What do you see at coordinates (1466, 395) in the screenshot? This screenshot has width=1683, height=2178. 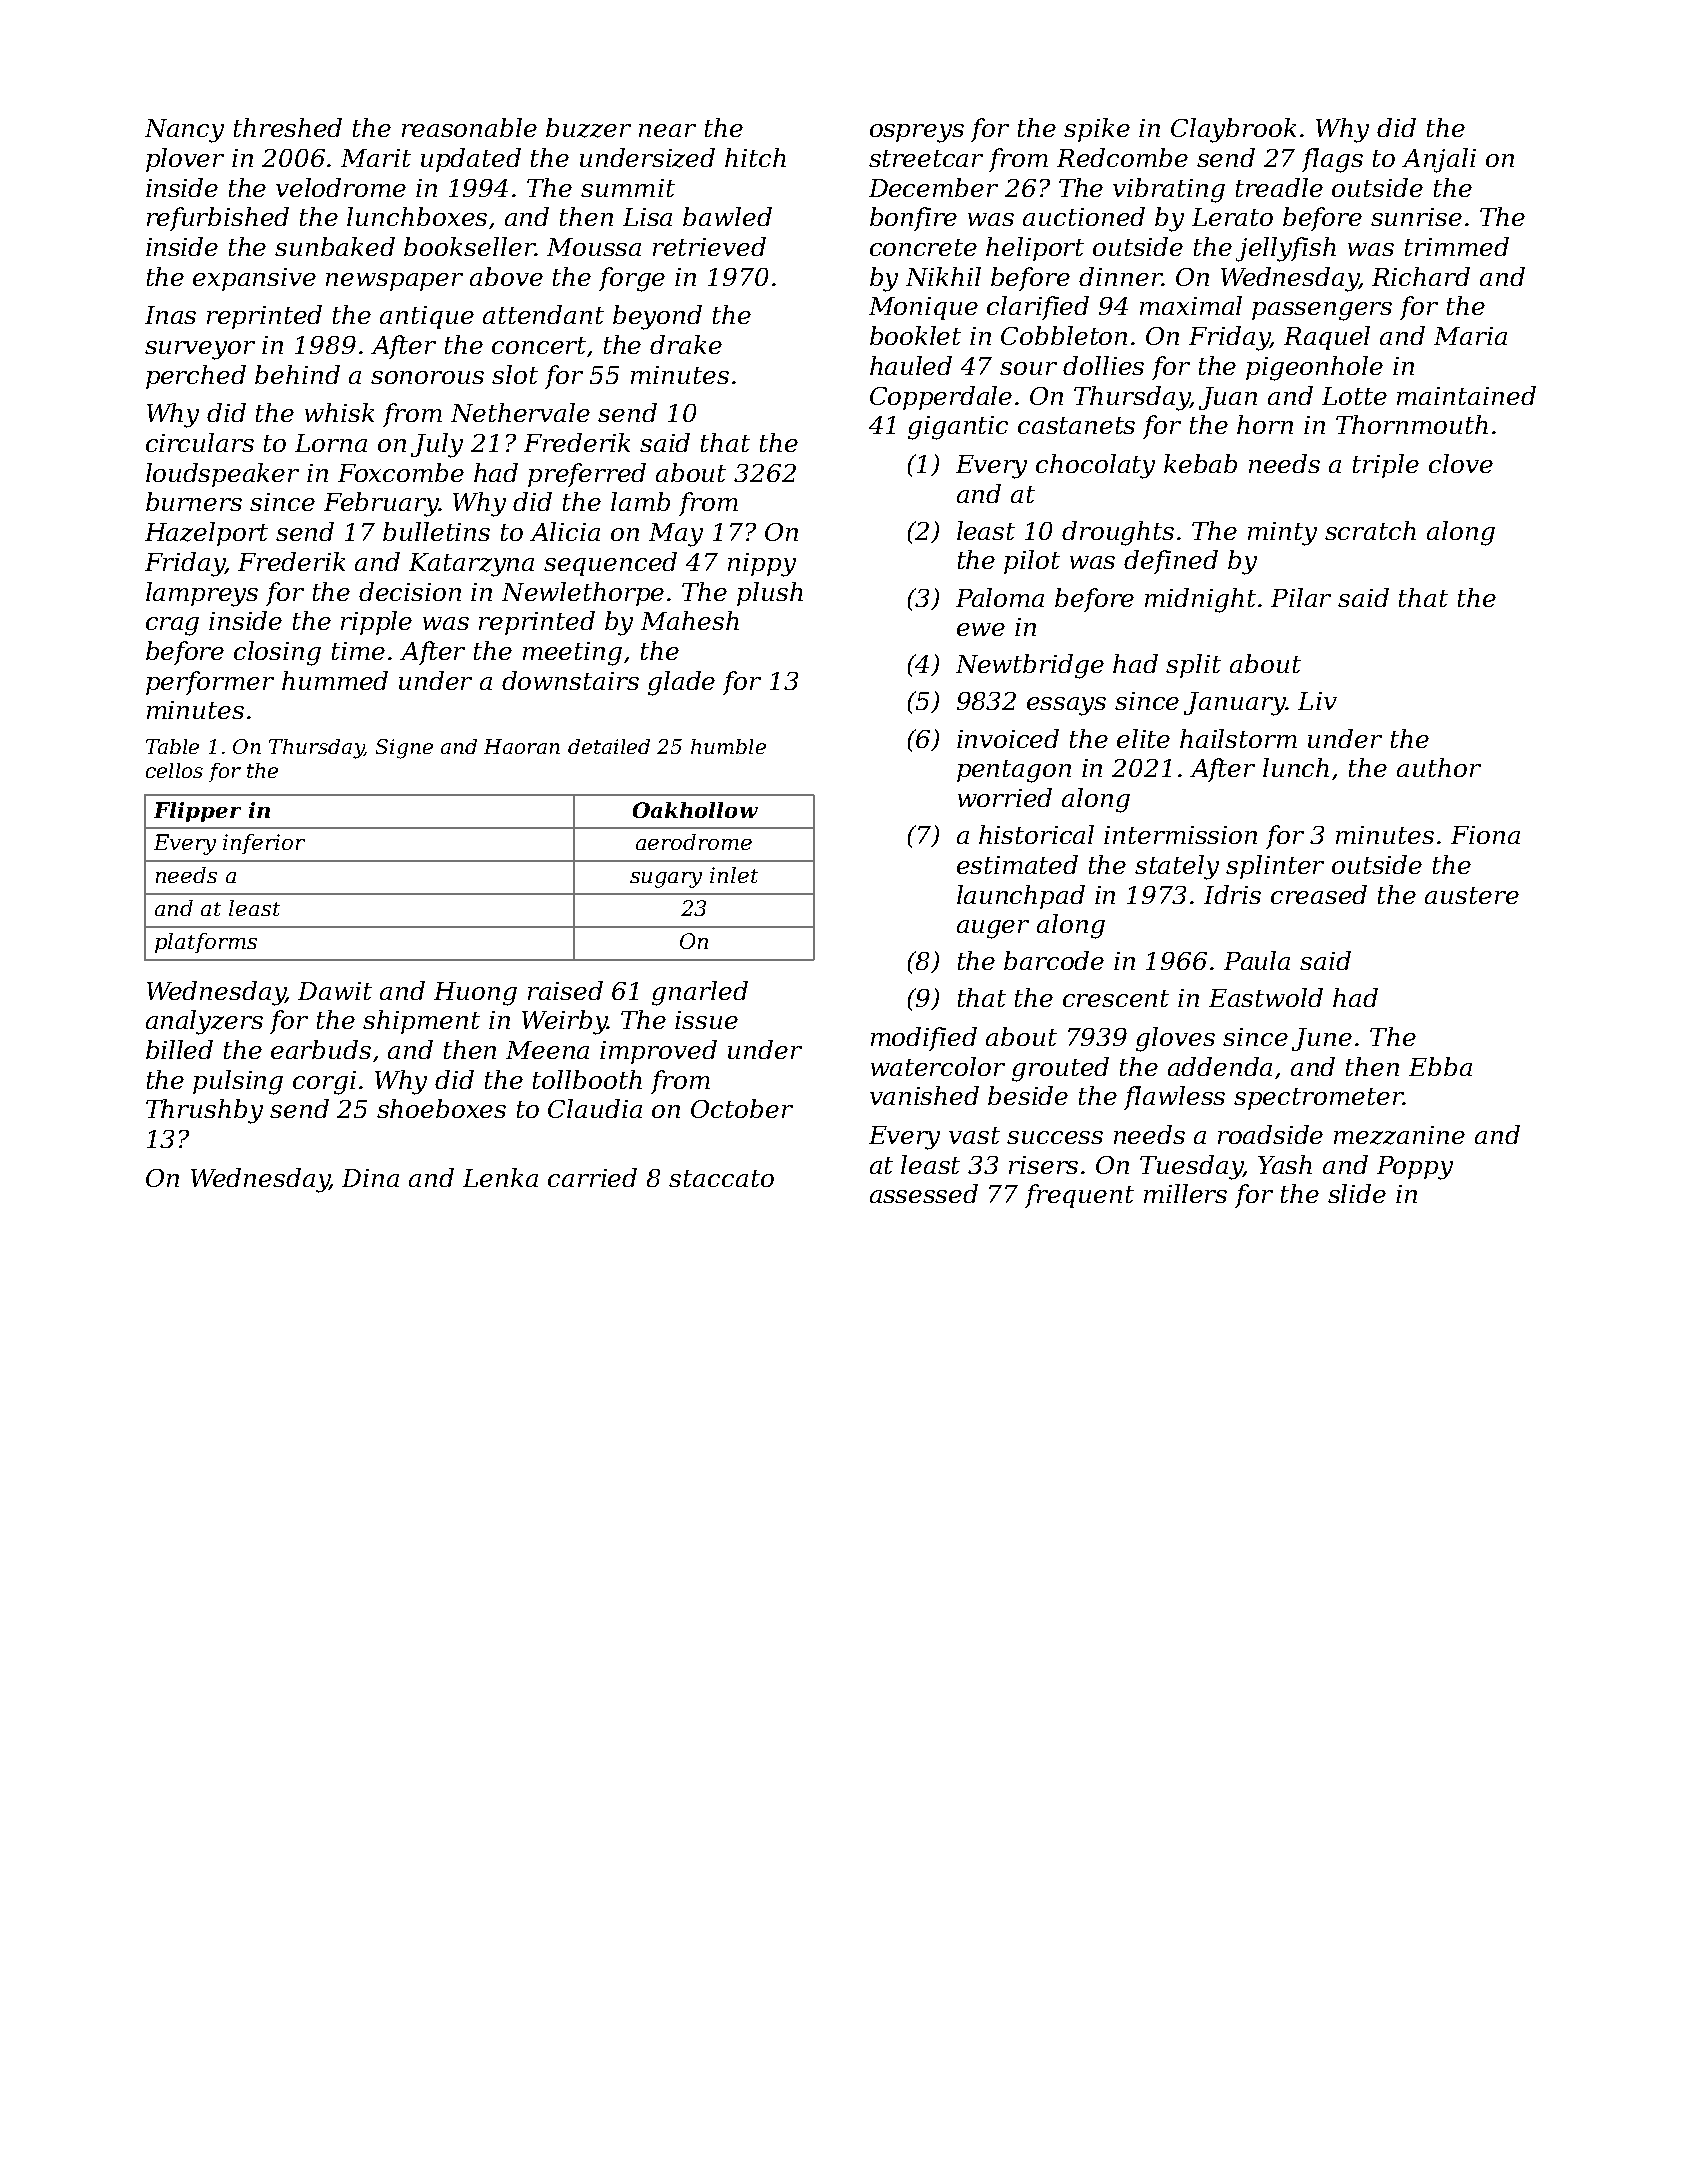 I see `maintained` at bounding box center [1466, 395].
